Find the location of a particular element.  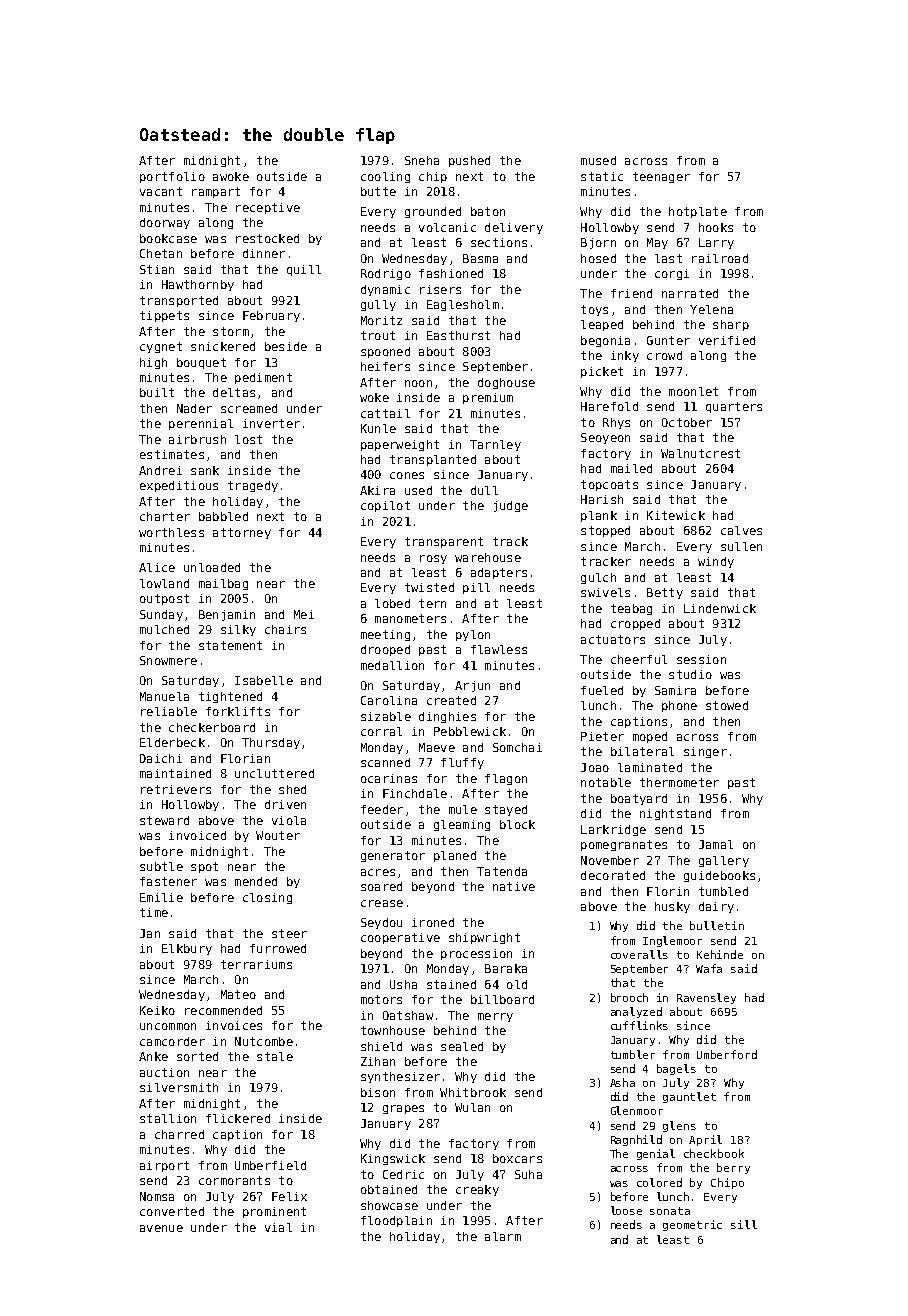

stowed is located at coordinates (727, 705).
